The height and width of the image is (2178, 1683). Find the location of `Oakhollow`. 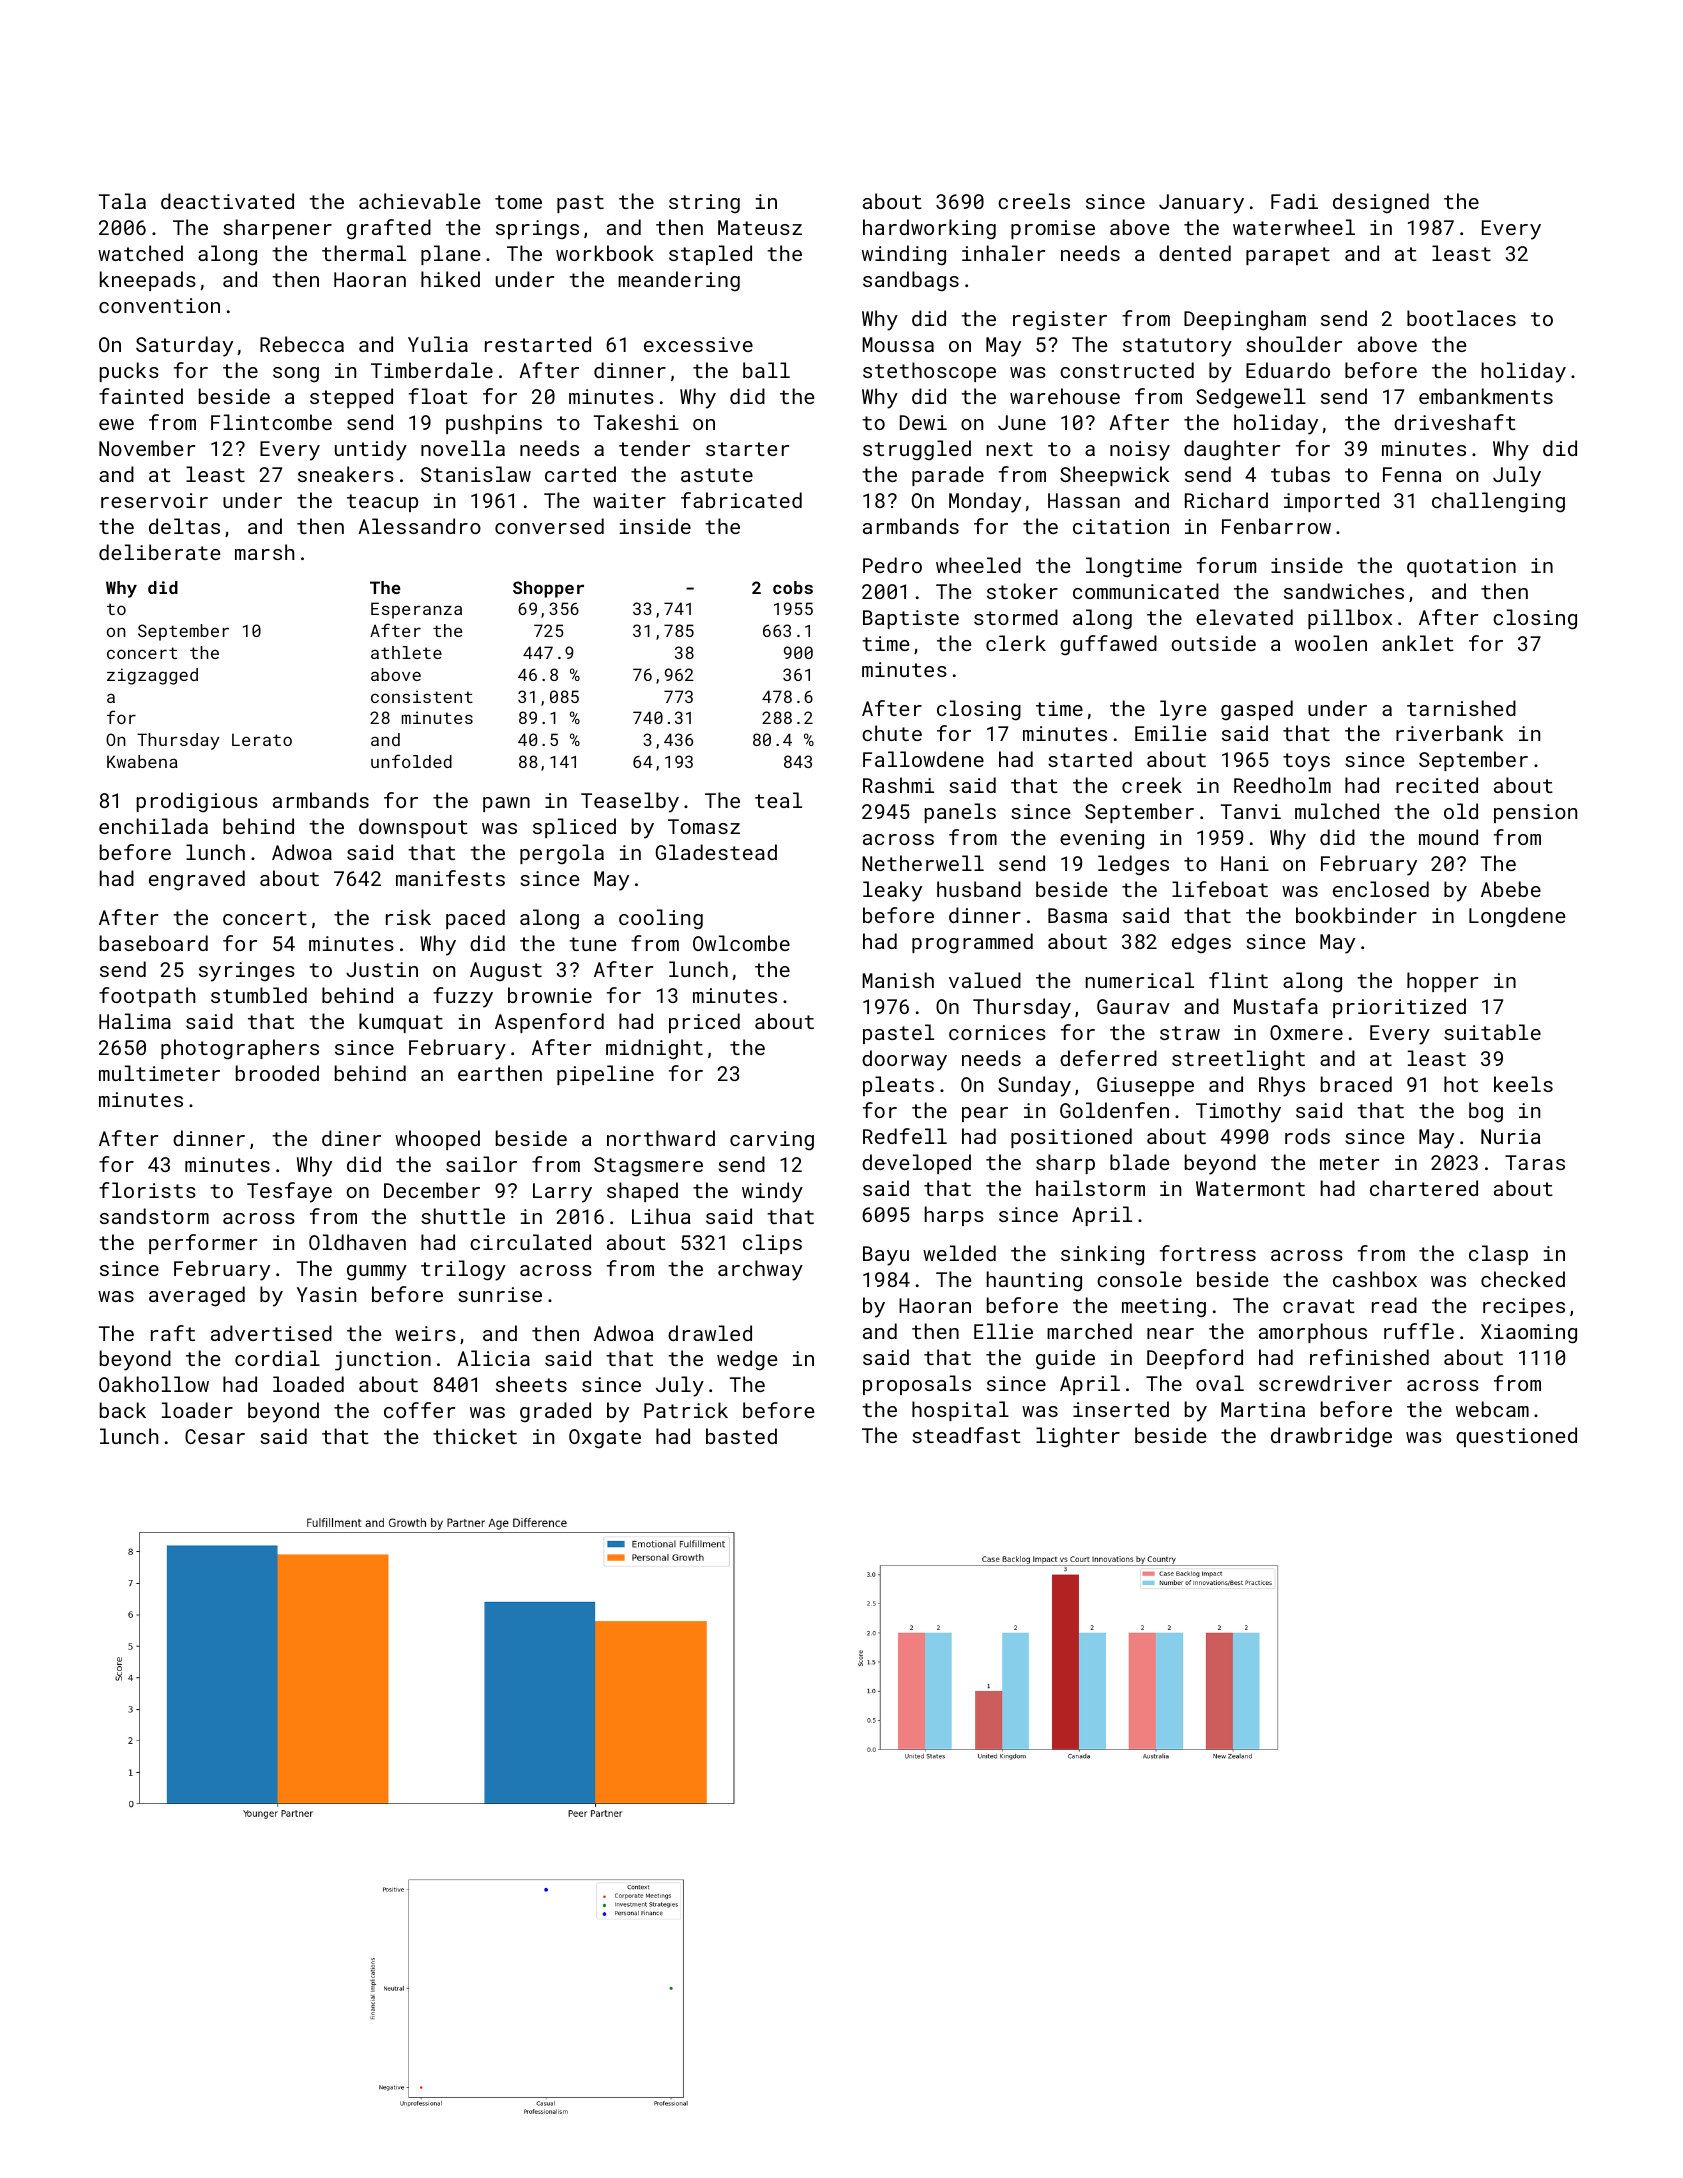

Oakhollow is located at coordinates (154, 1384).
